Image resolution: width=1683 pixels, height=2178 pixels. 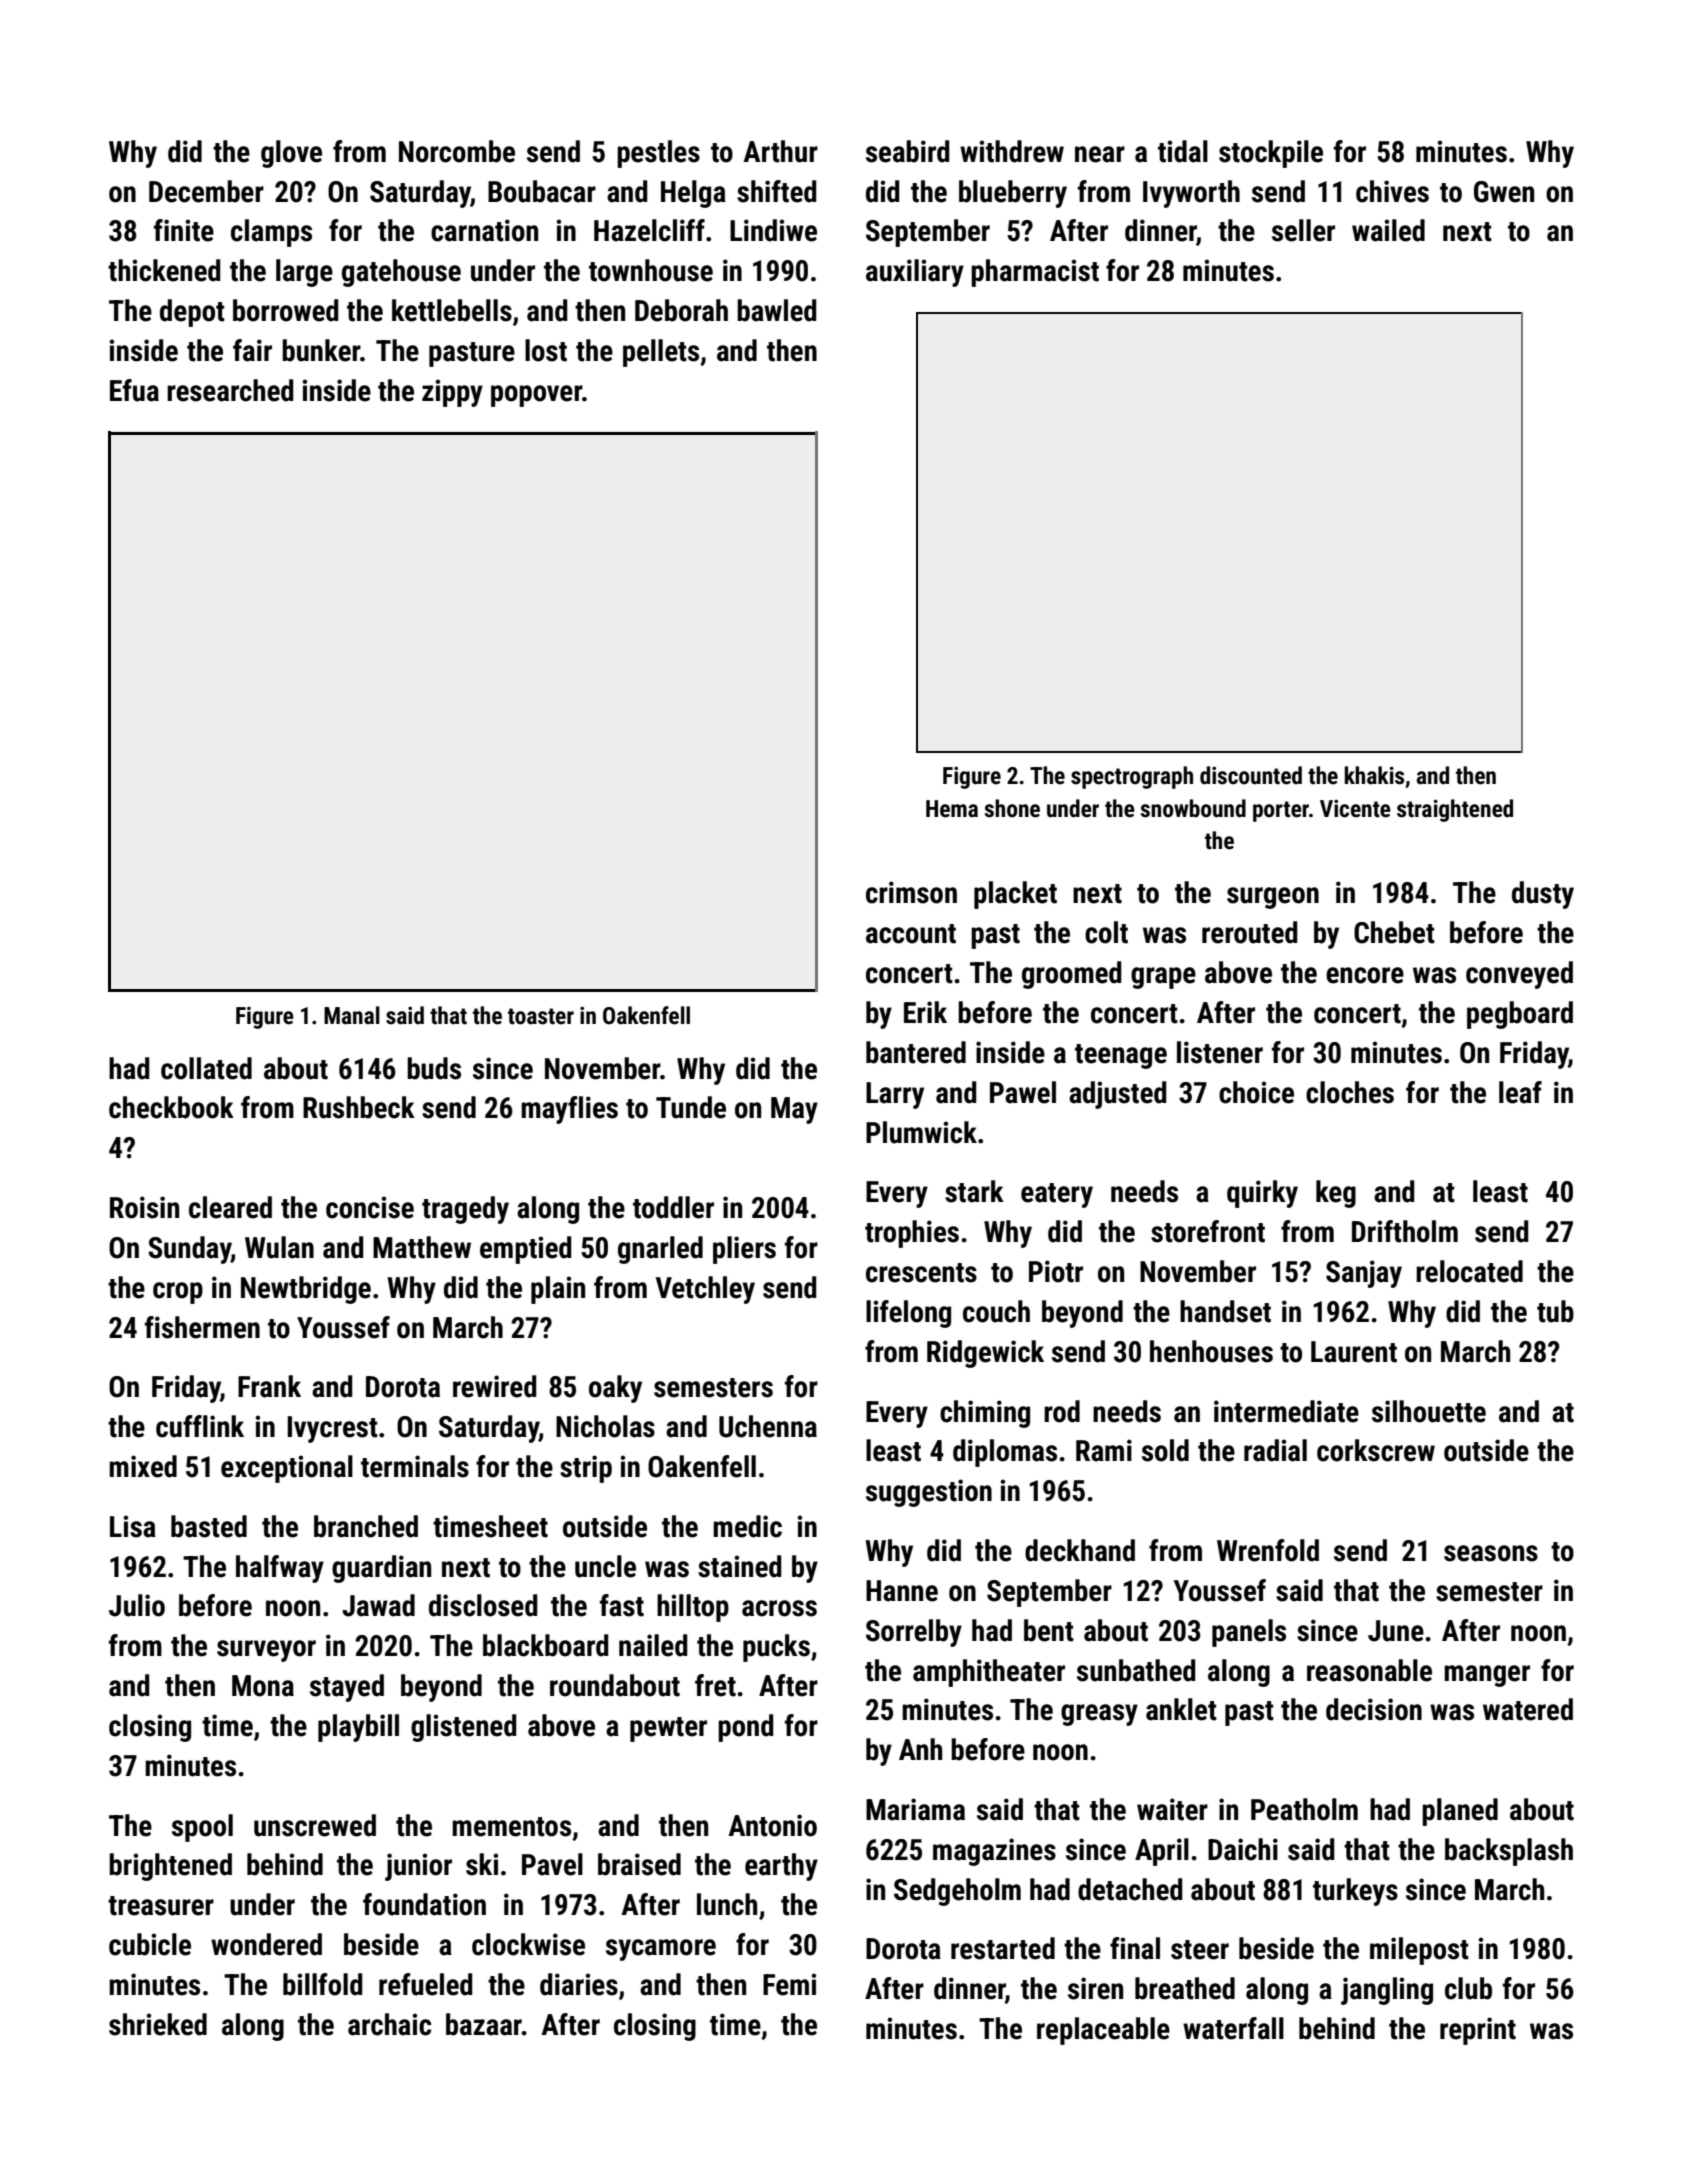 I want to click on glove, so click(x=291, y=154).
